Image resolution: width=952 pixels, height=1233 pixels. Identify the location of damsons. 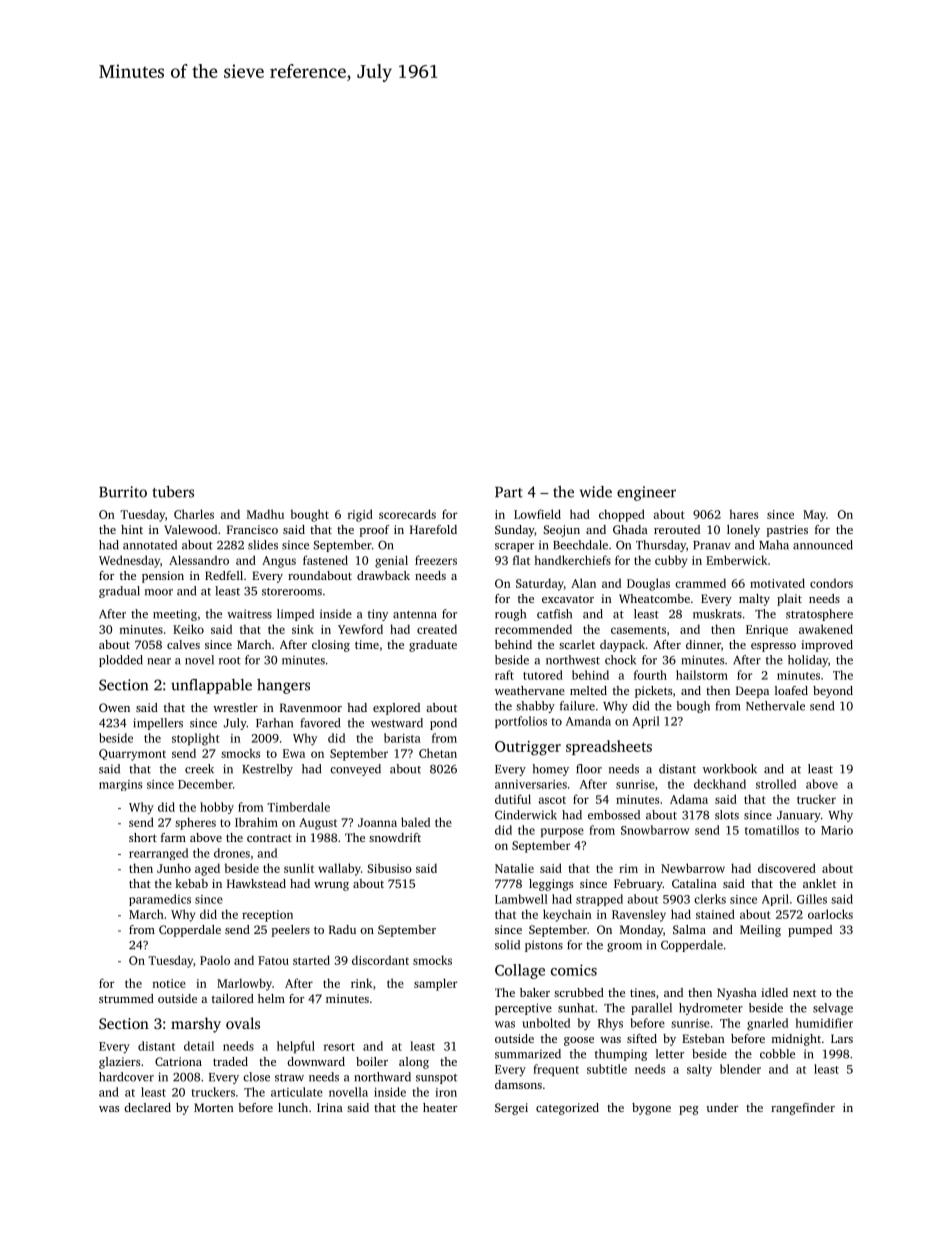
(518, 1084).
